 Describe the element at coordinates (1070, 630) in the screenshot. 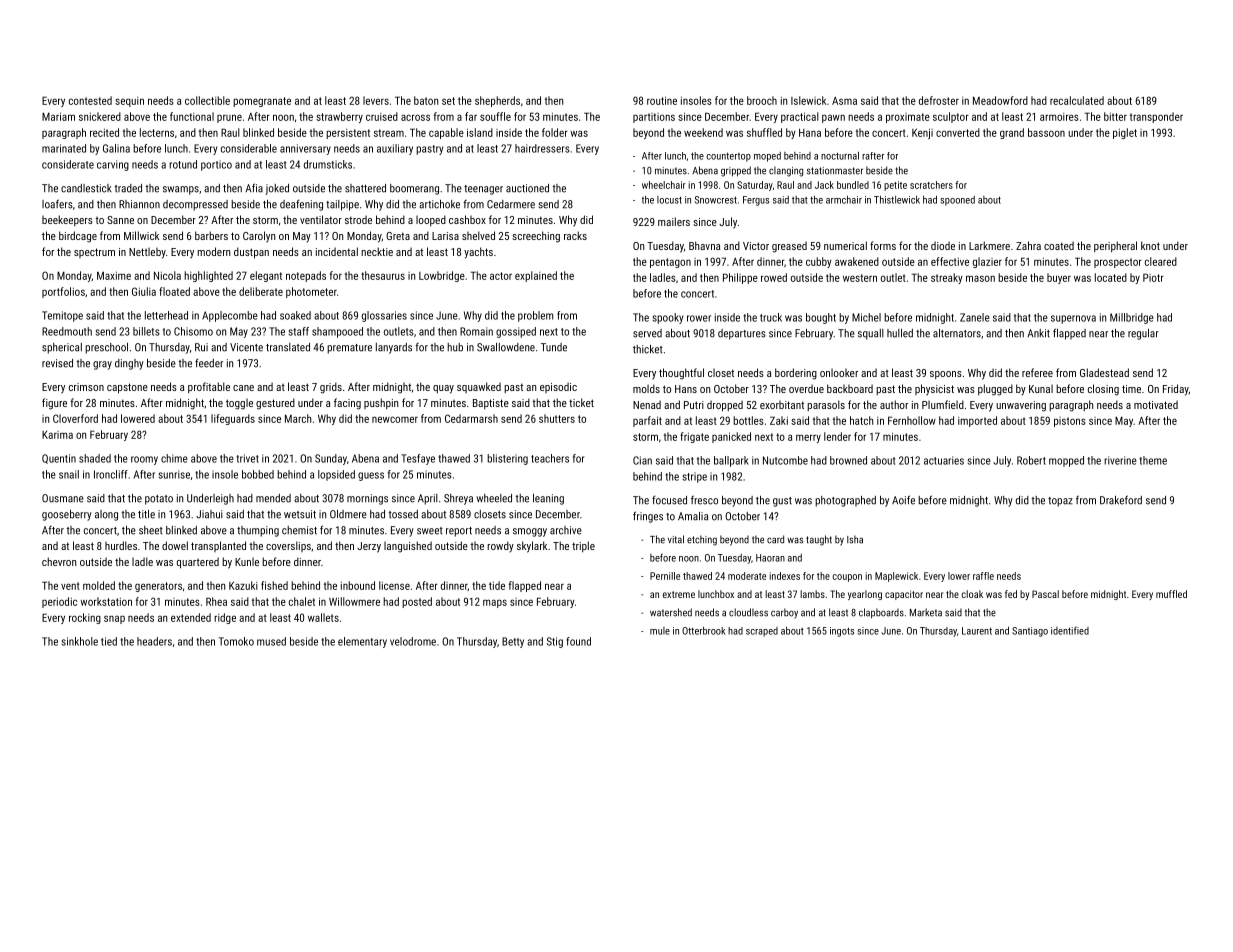

I see `identified` at that location.
